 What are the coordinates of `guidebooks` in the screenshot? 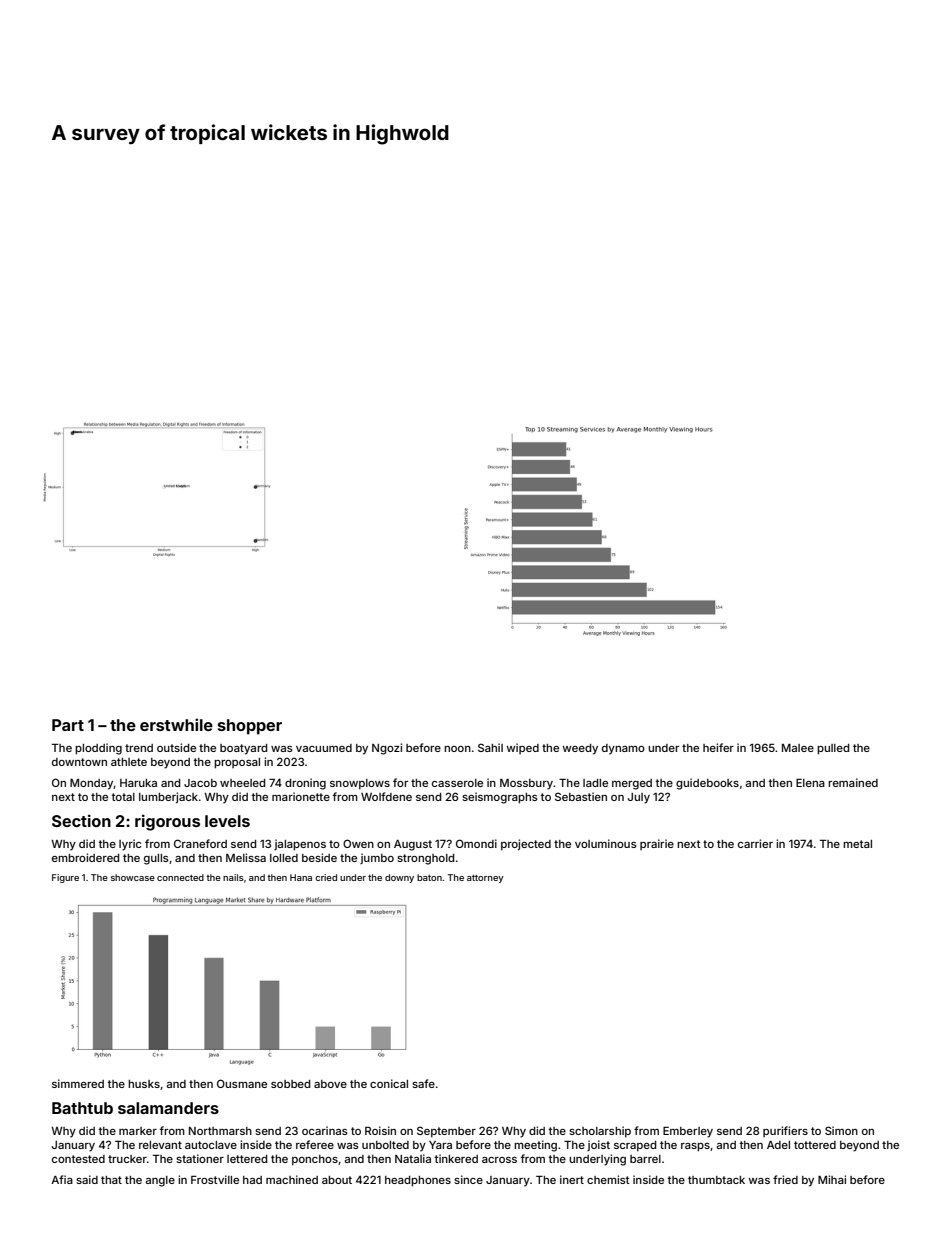 It's located at (707, 784).
